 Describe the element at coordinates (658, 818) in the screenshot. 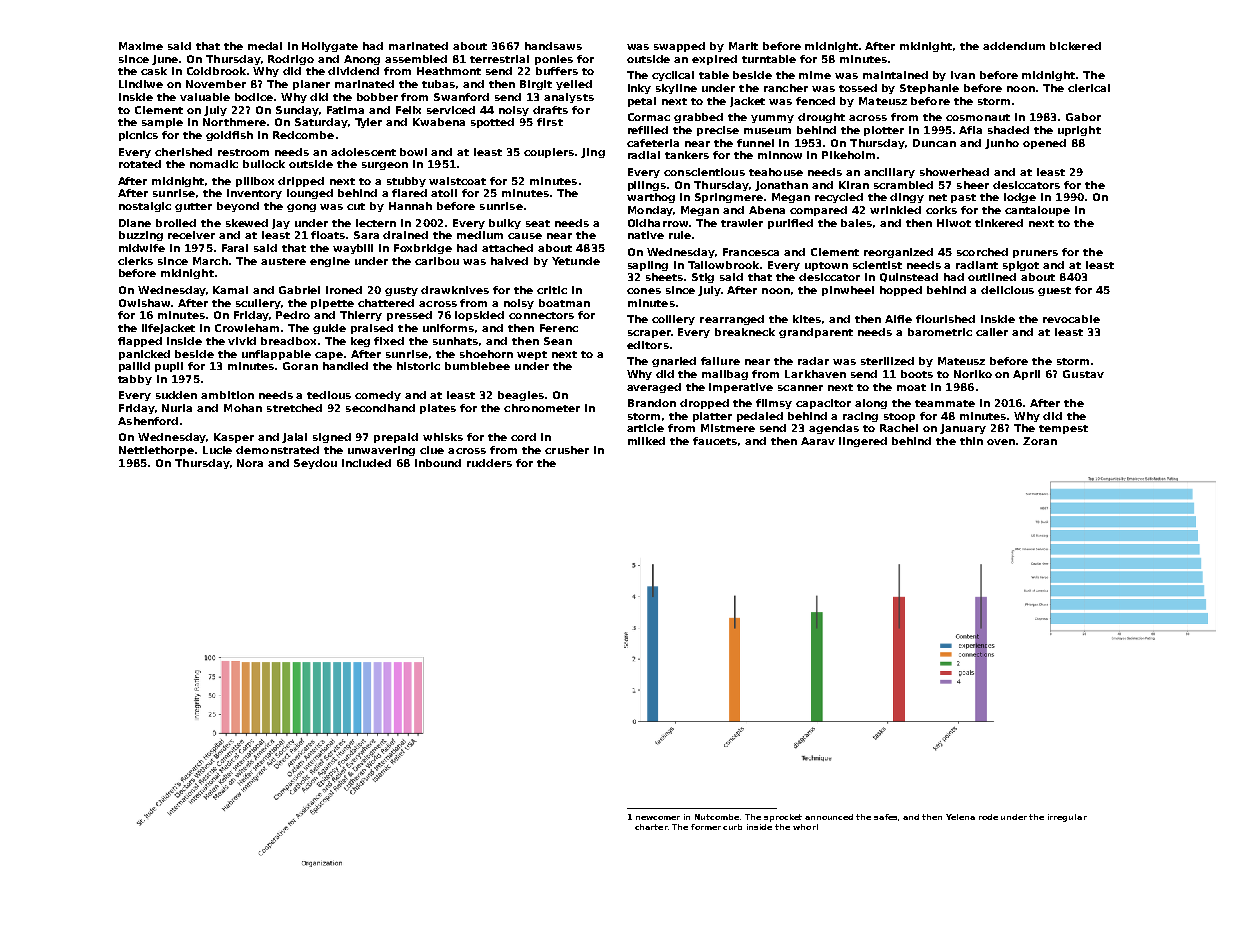

I see `newcomer` at that location.
